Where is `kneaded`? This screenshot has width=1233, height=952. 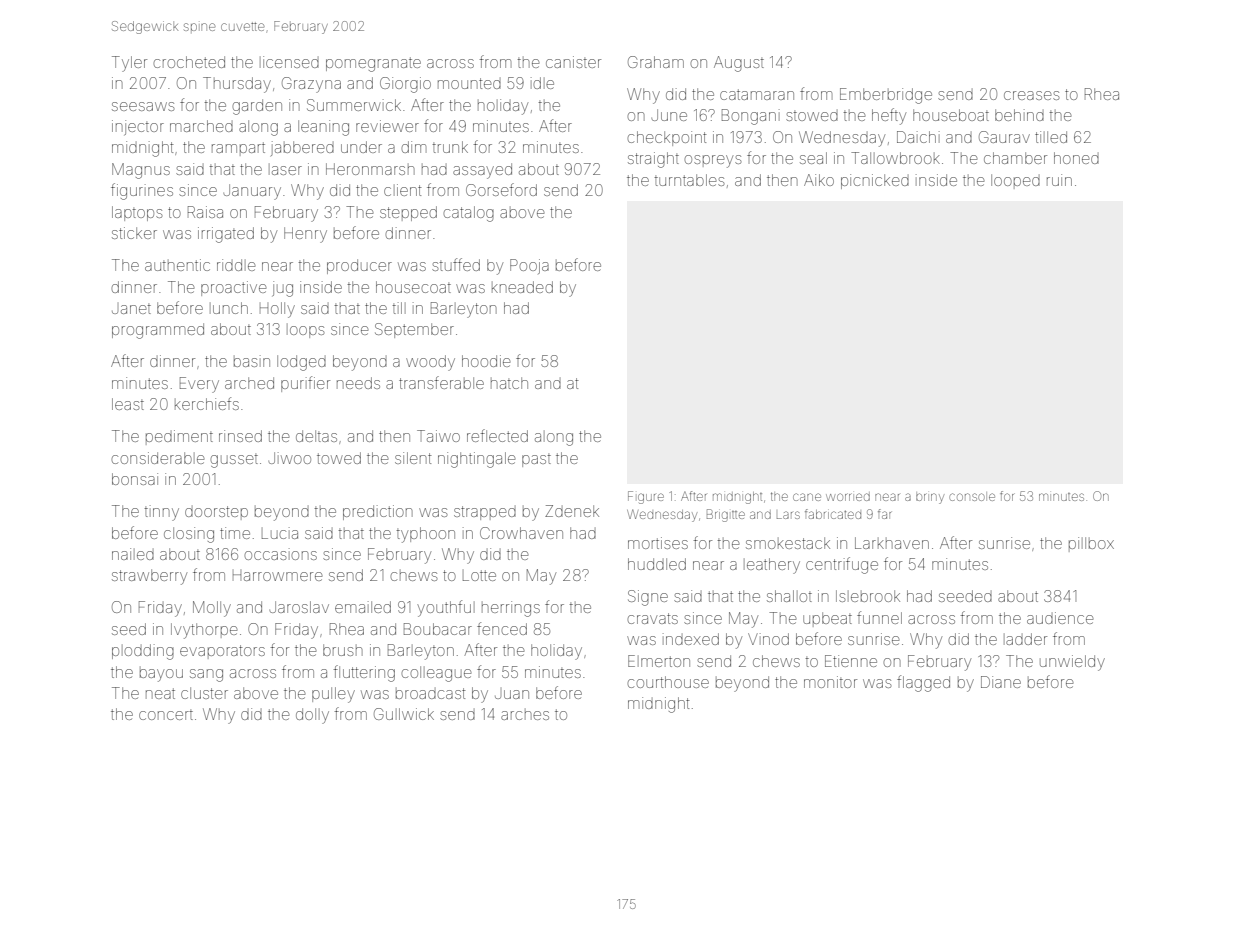 kneaded is located at coordinates (522, 287).
